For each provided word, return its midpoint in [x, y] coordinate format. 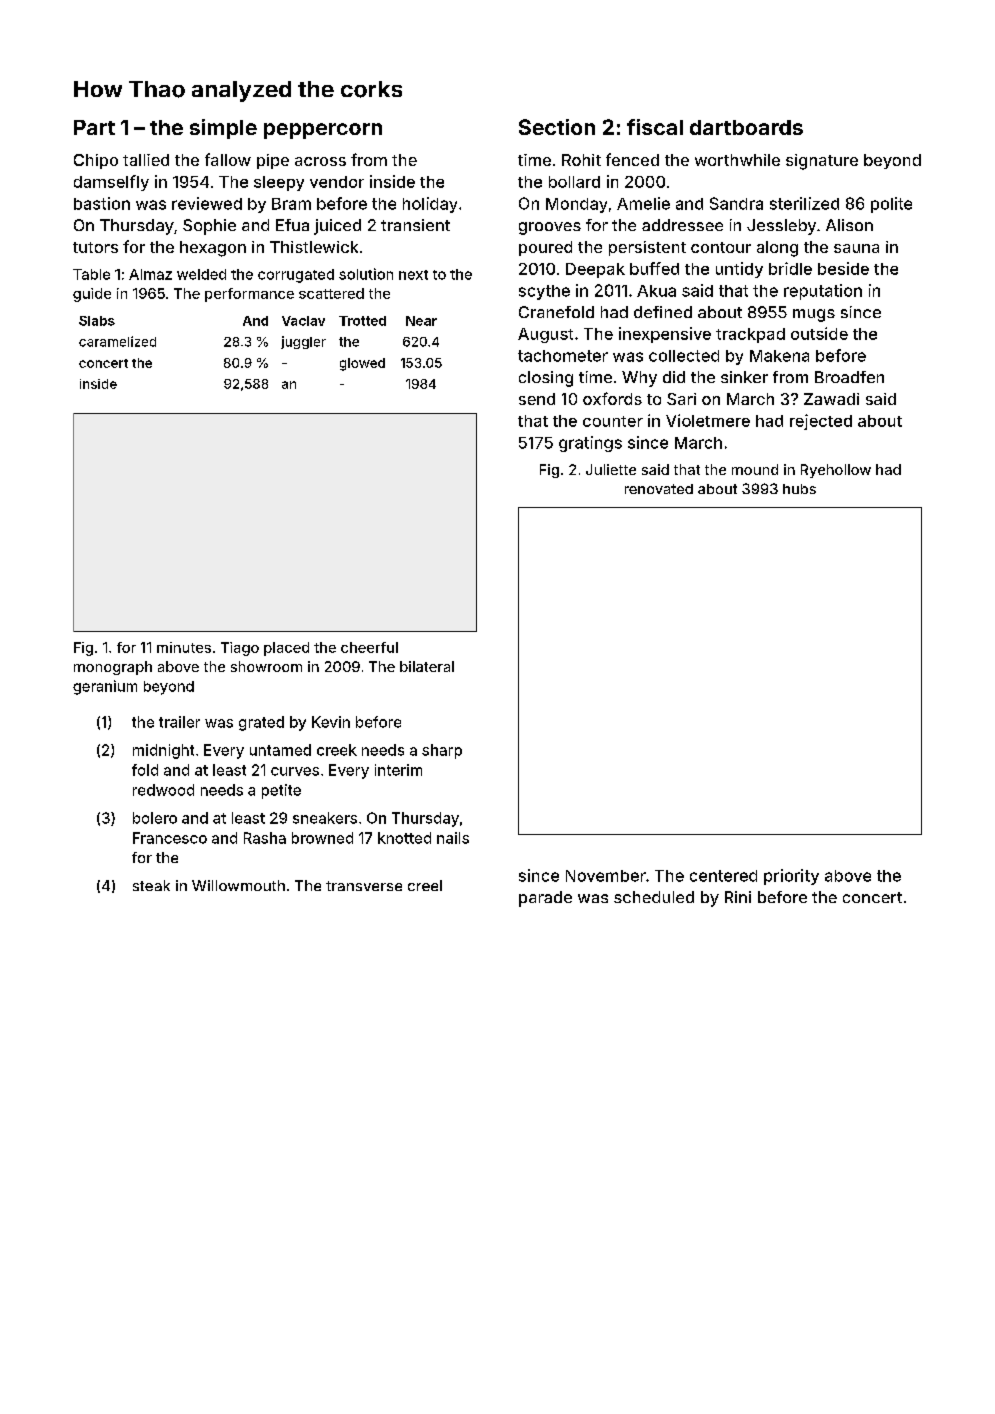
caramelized [117, 341]
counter [613, 421]
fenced [632, 159]
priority [791, 877]
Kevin [331, 722]
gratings [590, 444]
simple [223, 129]
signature [822, 162]
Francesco [170, 838]
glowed [362, 364]
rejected [821, 422]
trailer [179, 722]
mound [755, 469]
